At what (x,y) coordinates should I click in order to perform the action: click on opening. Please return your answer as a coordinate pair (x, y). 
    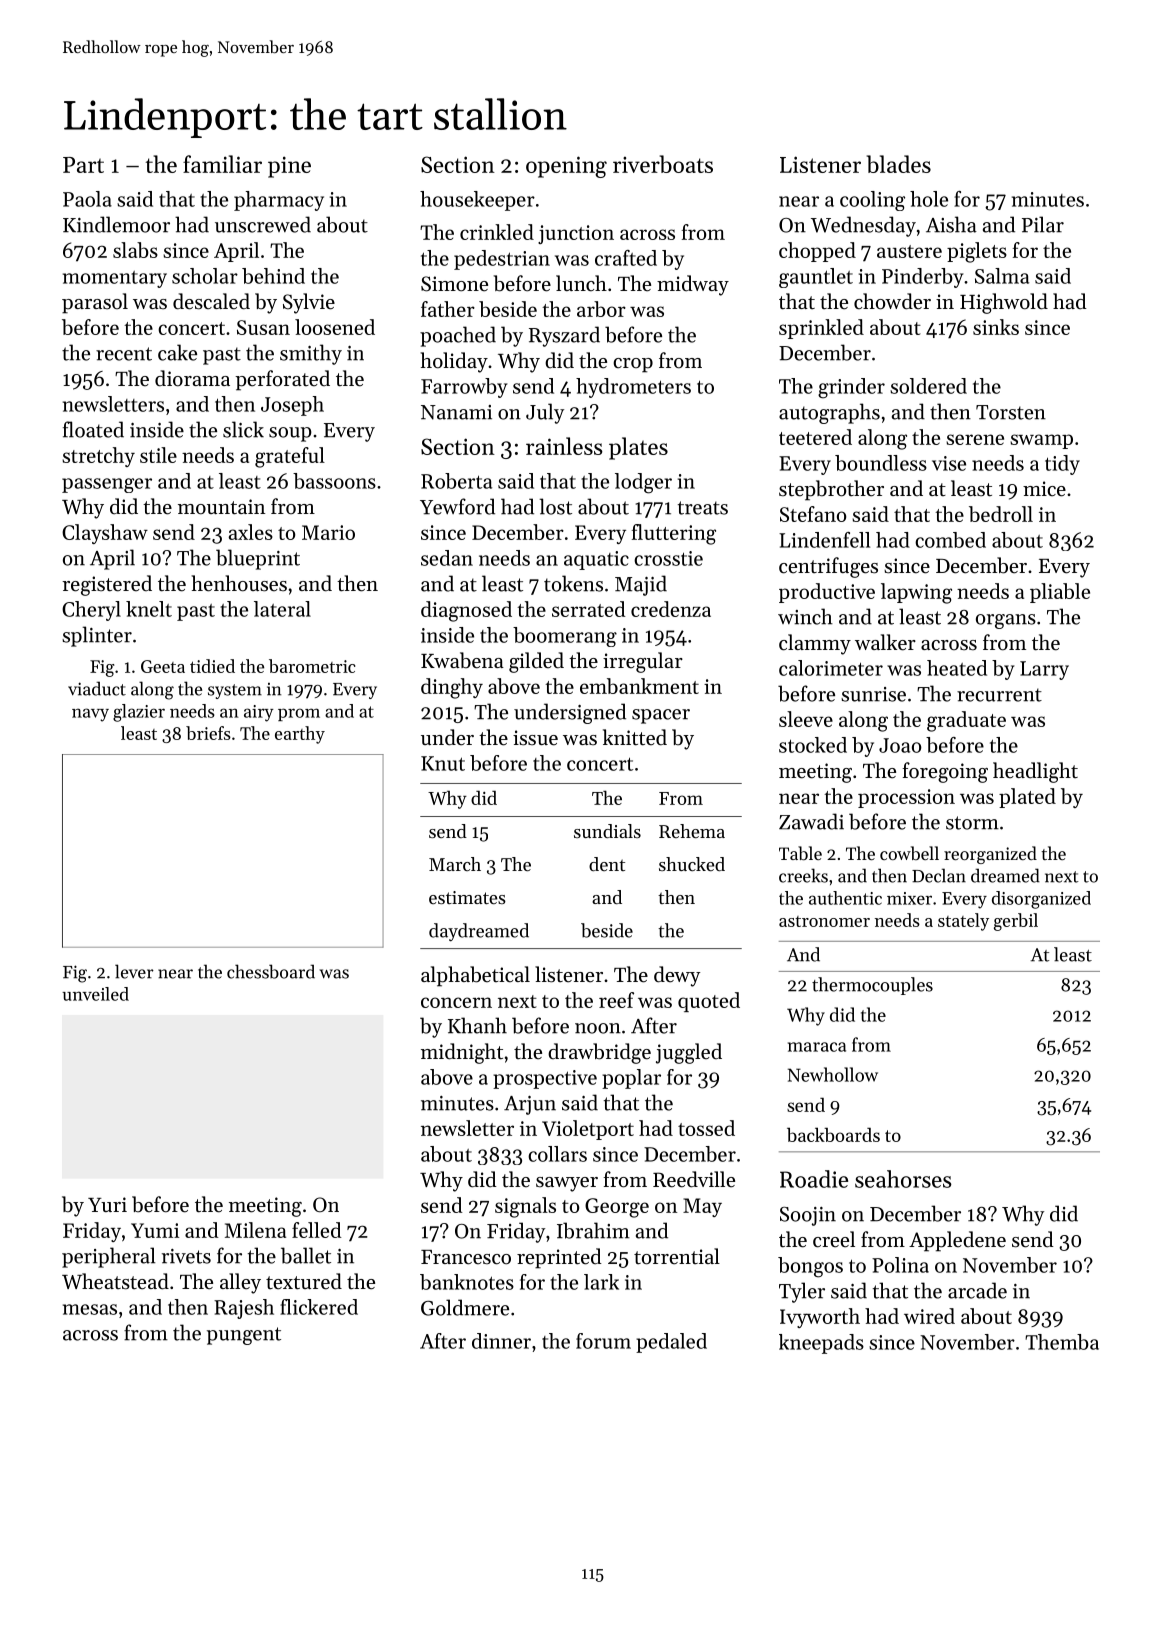
    Looking at the image, I should click on (566, 167).
